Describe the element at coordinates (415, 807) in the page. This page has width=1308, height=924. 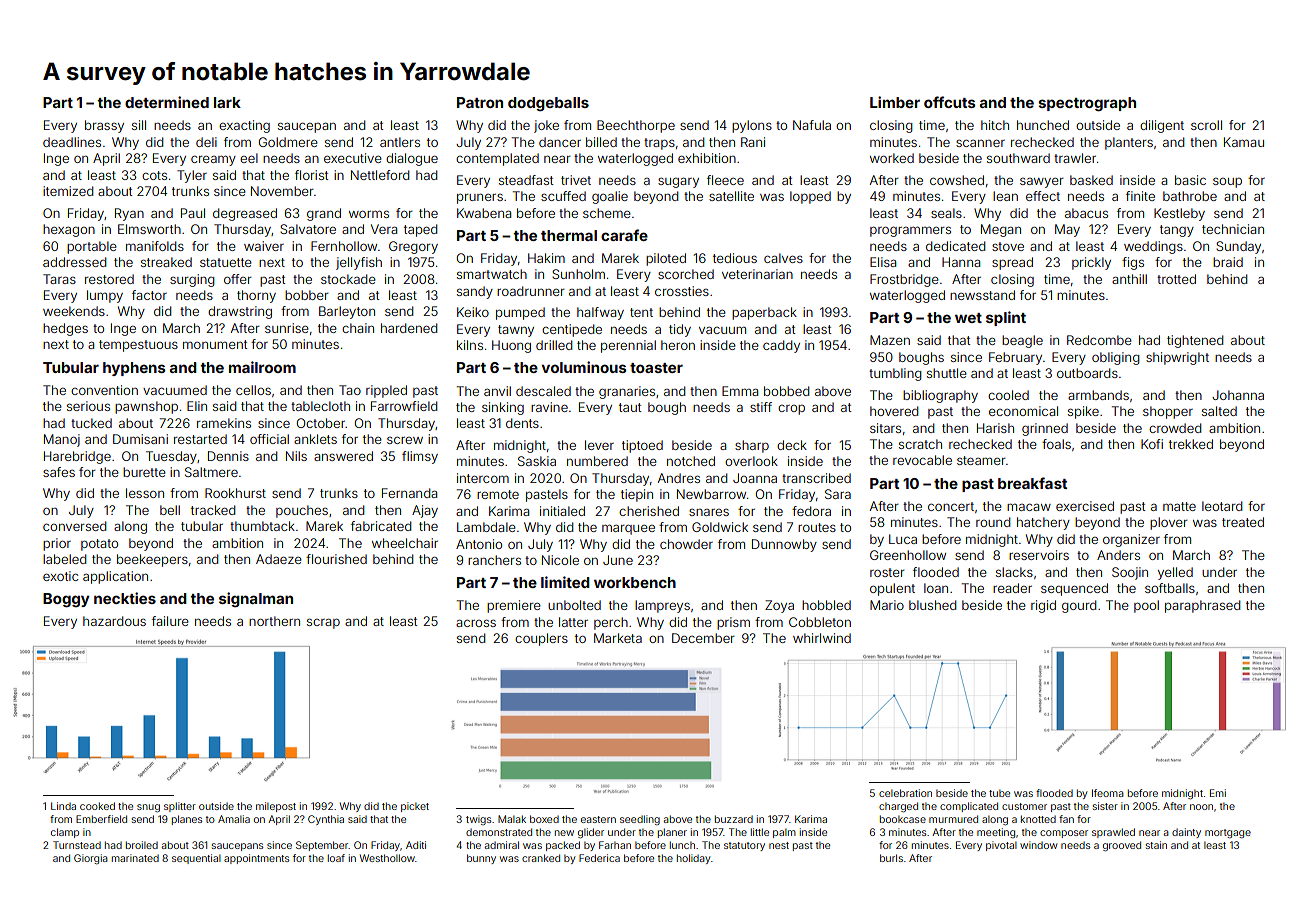
I see `picket` at that location.
